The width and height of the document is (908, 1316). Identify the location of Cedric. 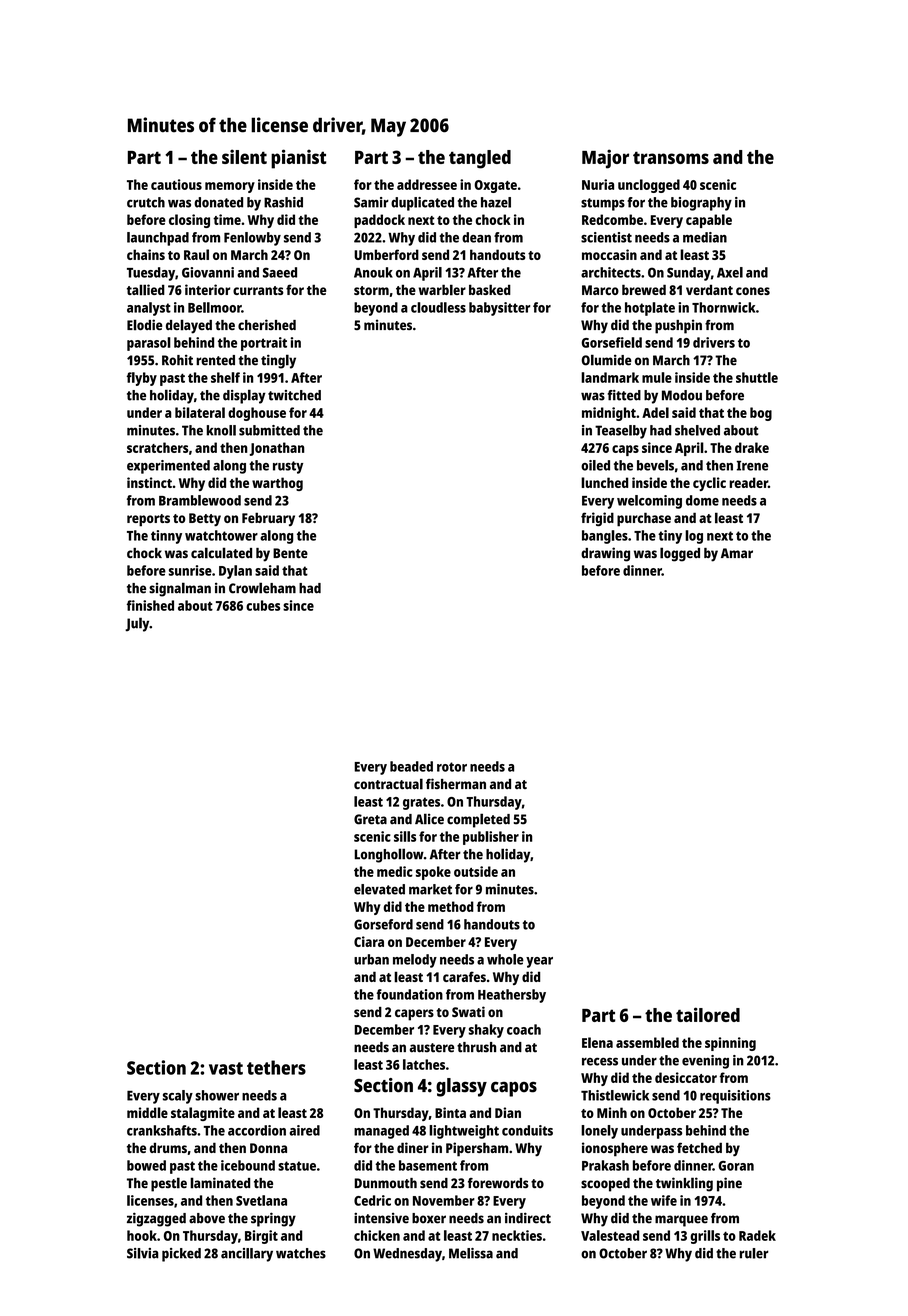
(372, 1200).
